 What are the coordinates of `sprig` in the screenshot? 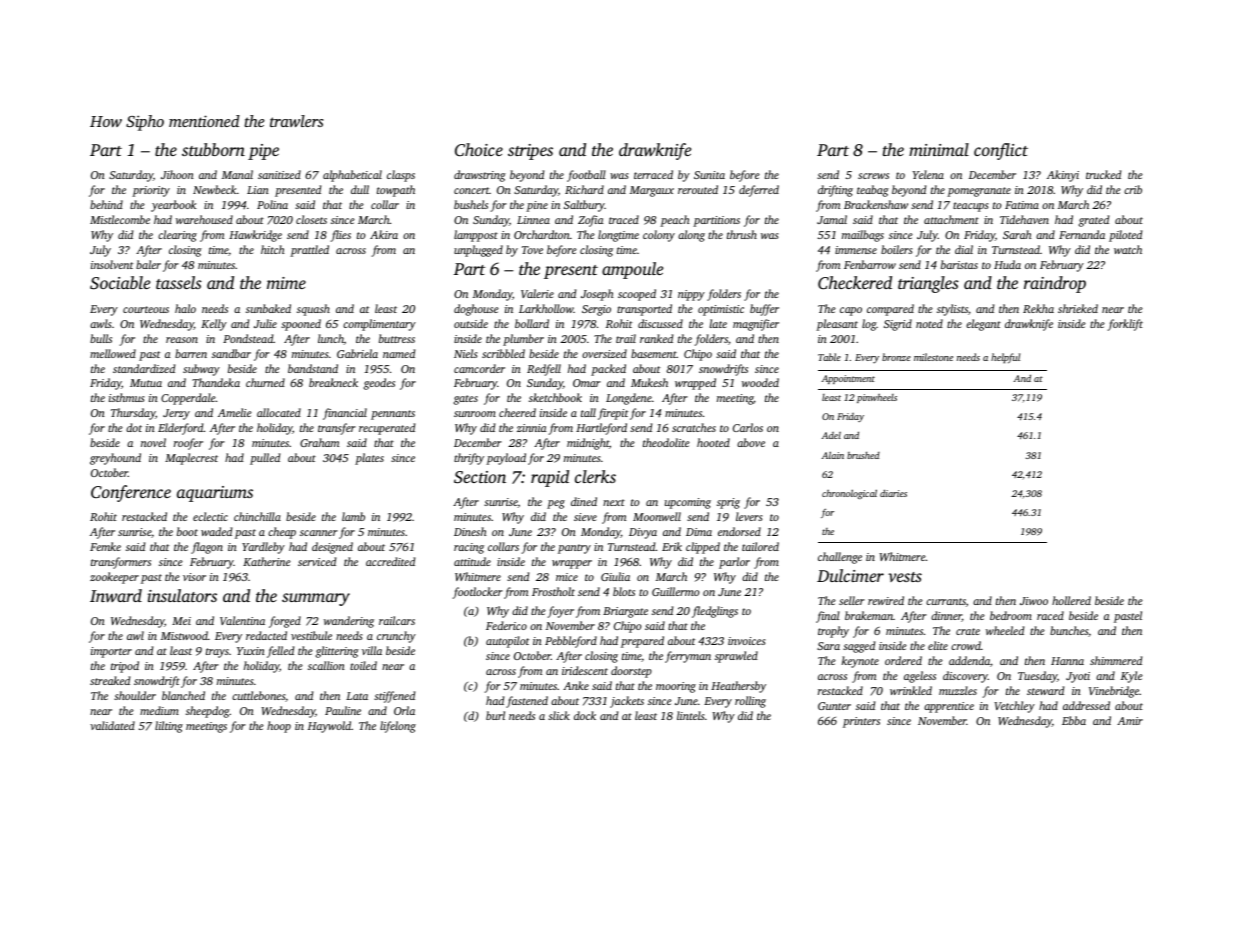 It's located at (728, 503).
